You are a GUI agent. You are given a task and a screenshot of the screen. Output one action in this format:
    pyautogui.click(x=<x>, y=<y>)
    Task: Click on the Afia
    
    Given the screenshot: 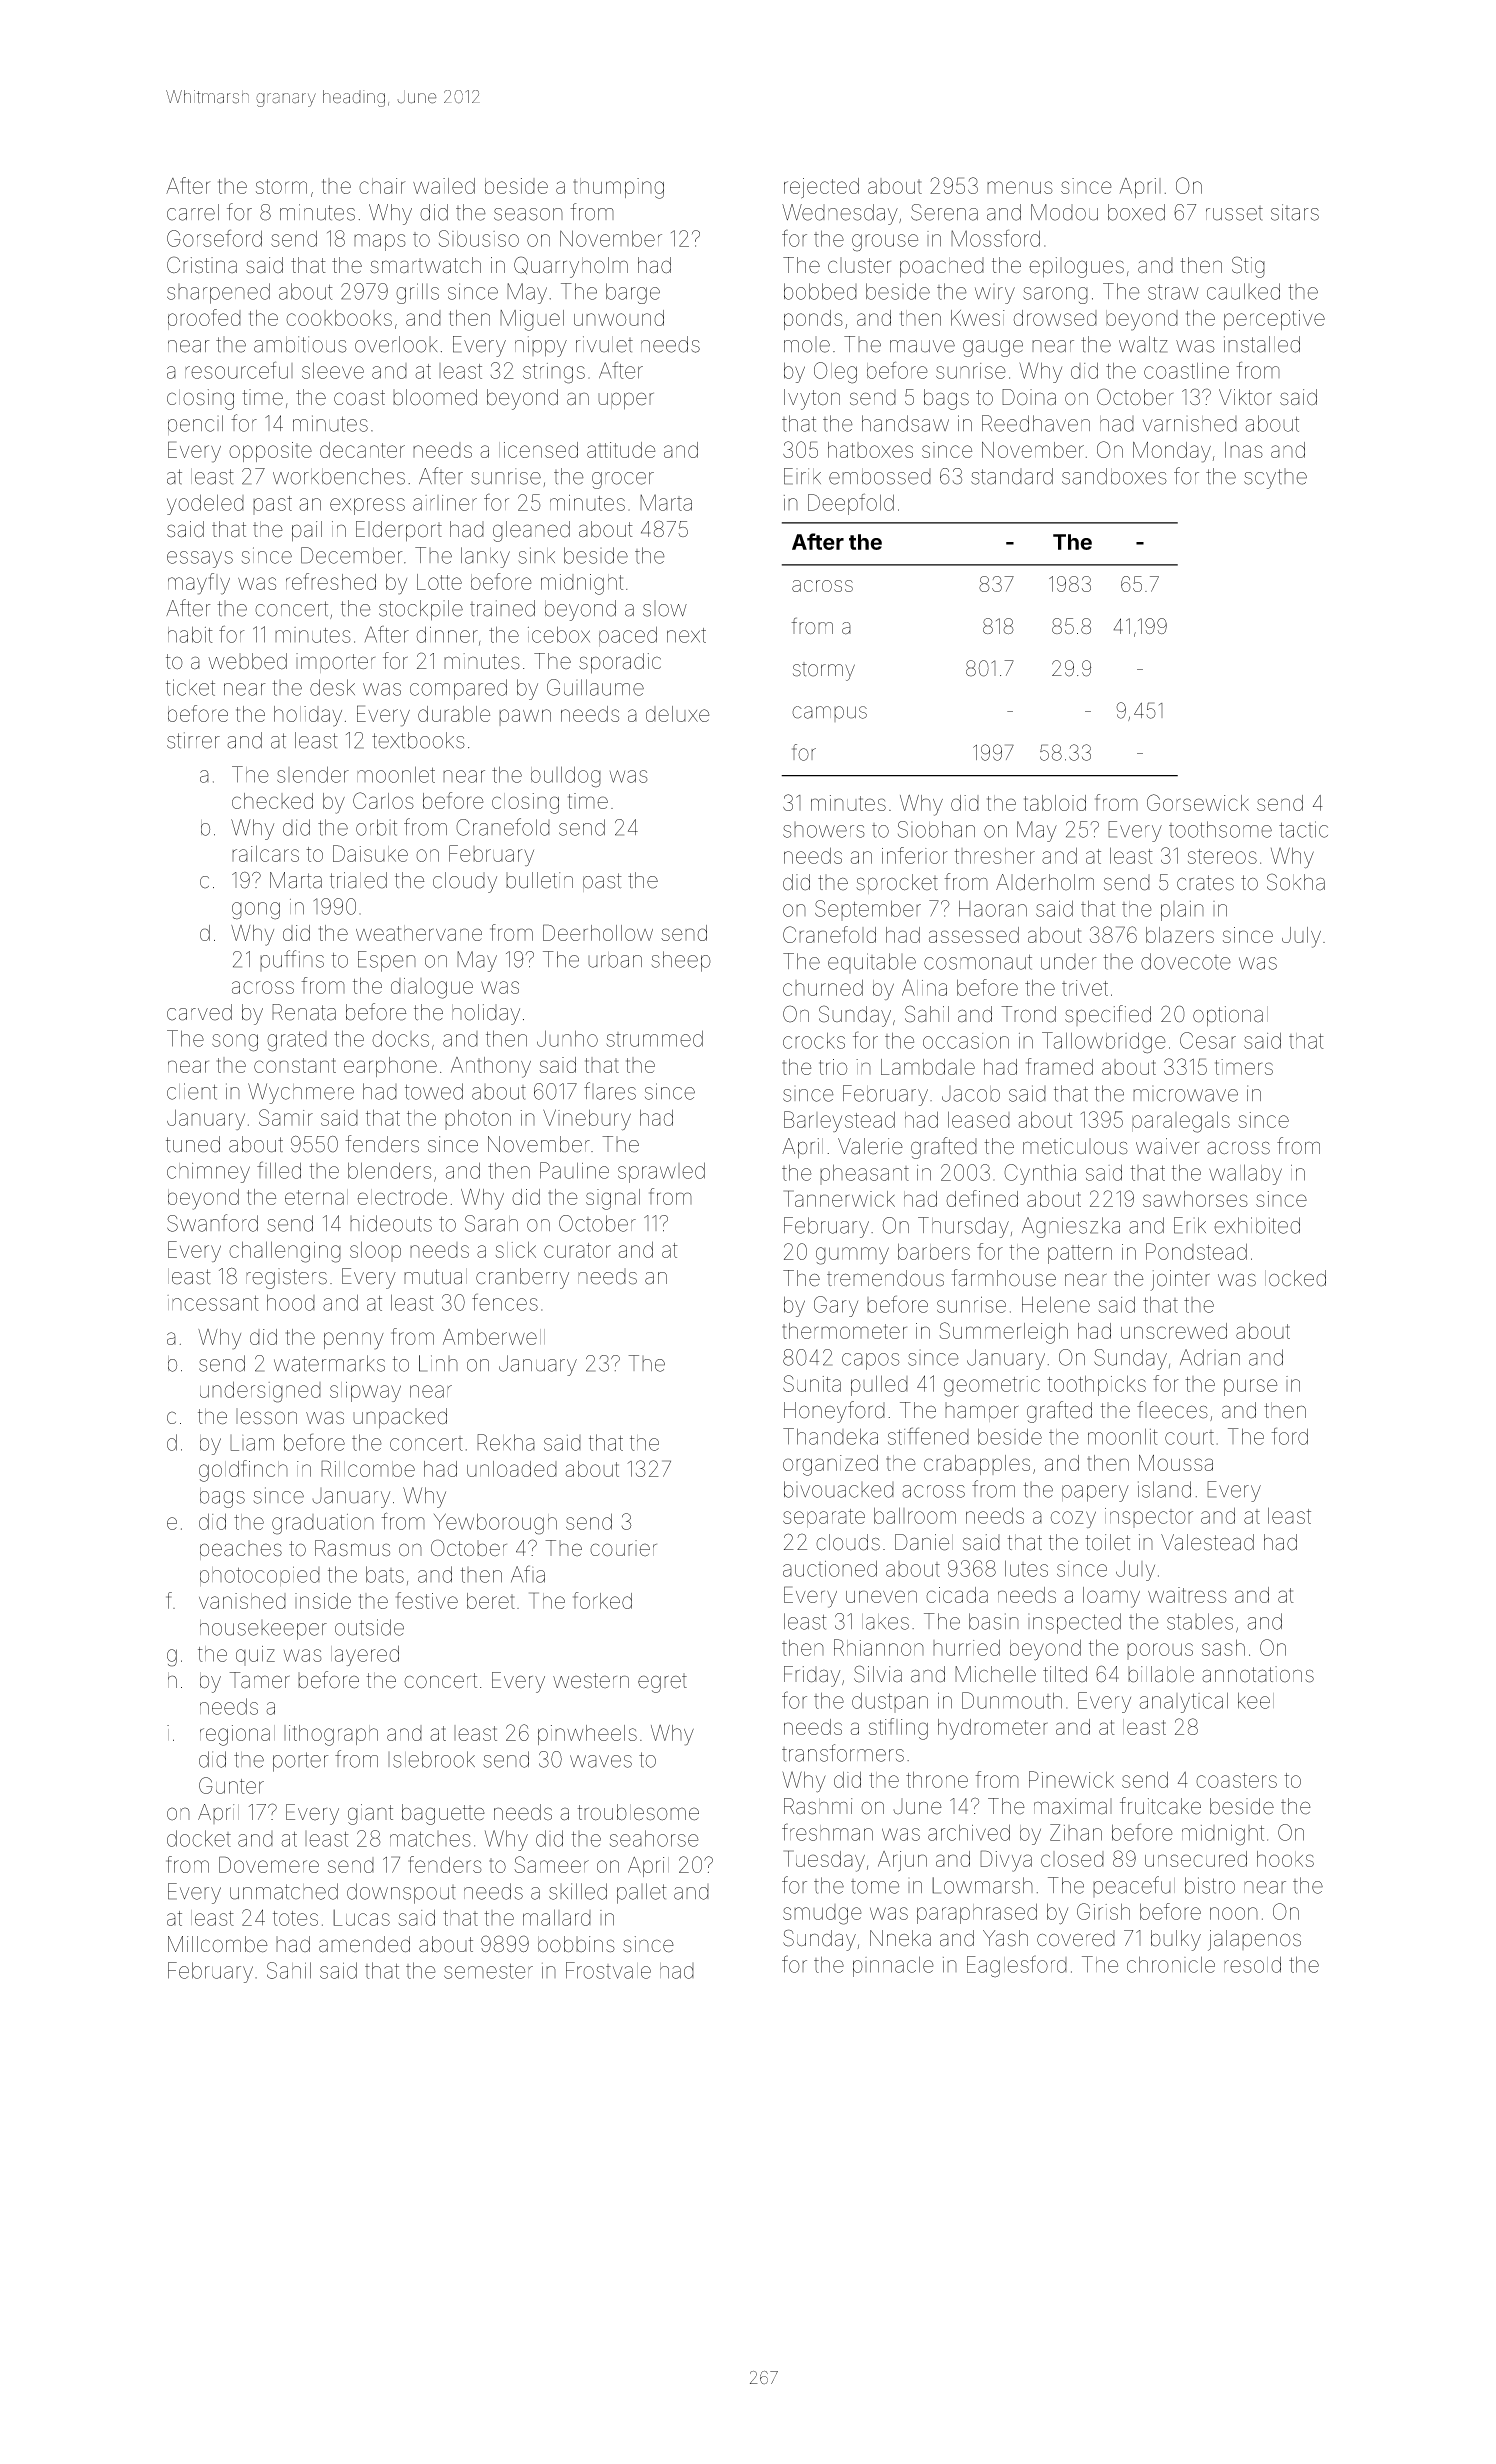 What is the action you would take?
    pyautogui.click(x=528, y=1574)
